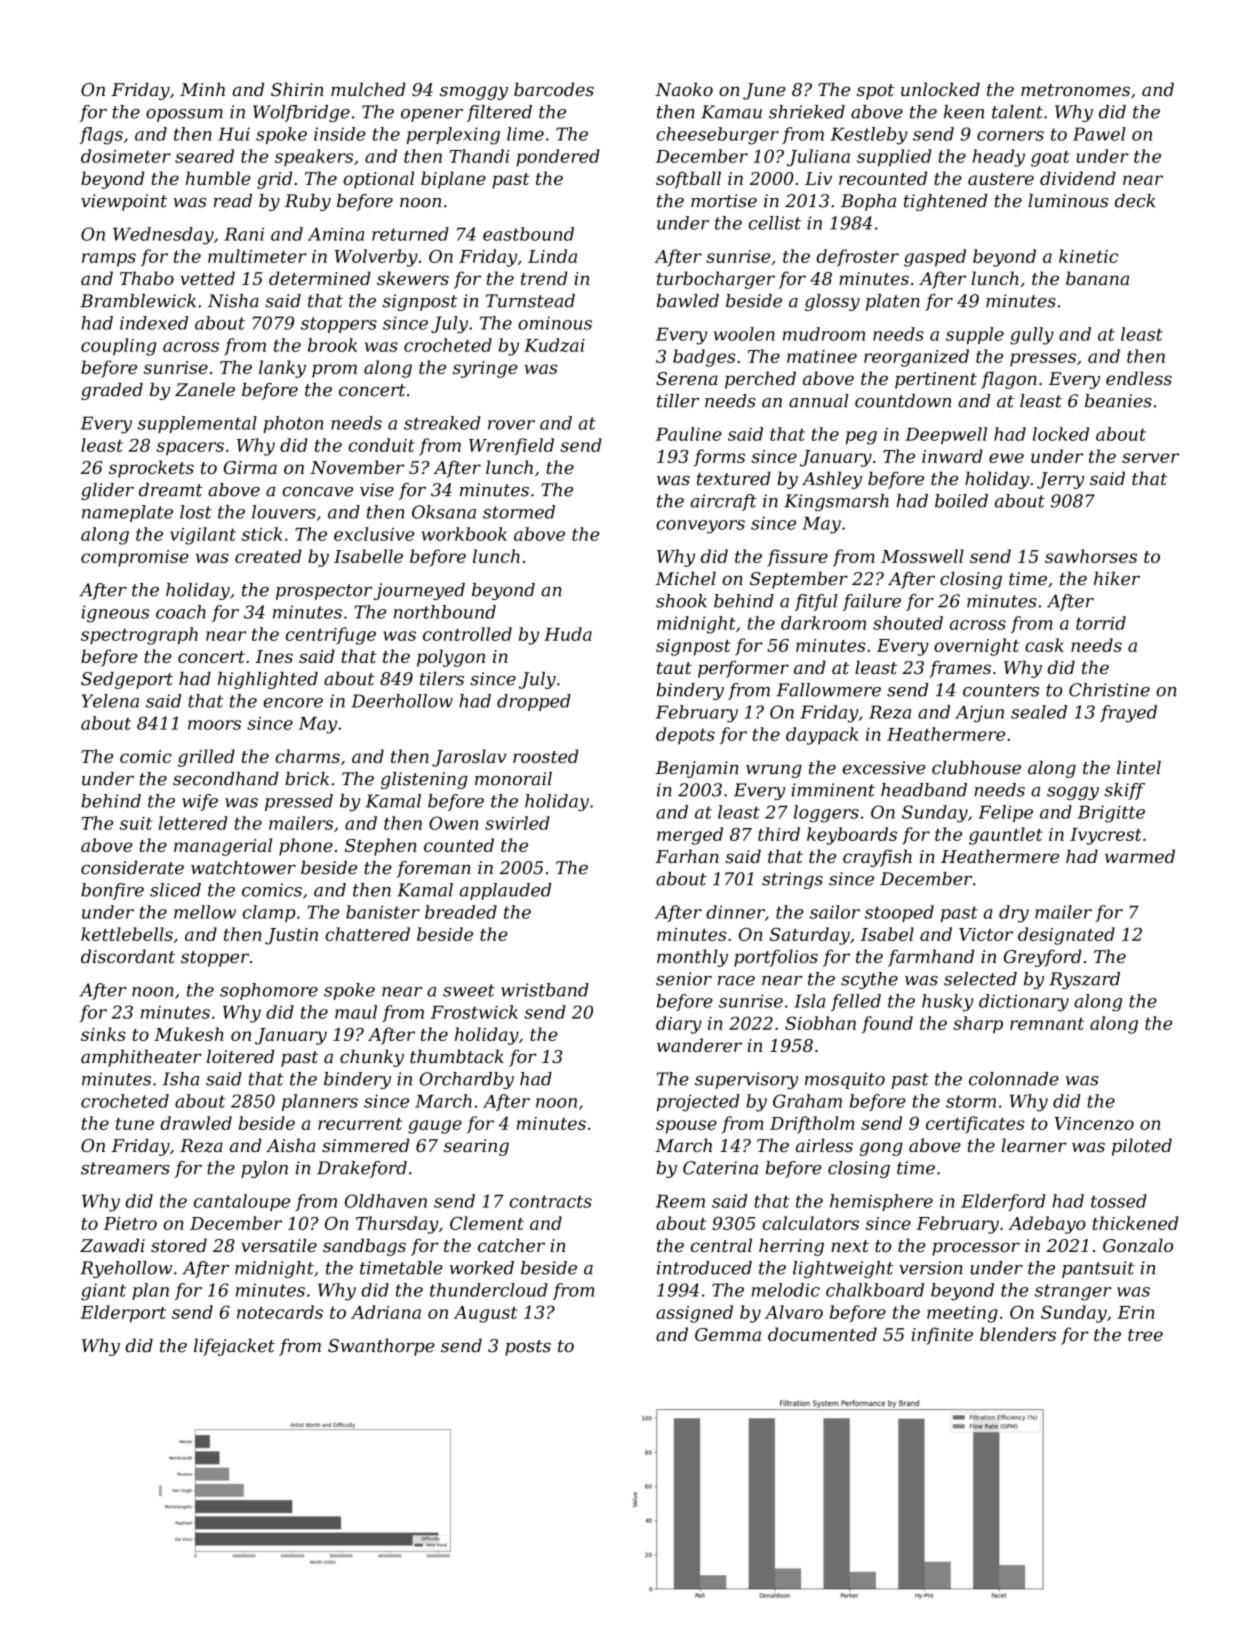 The width and height of the screenshot is (1260, 1631). I want to click on metronomes, so click(1075, 90).
